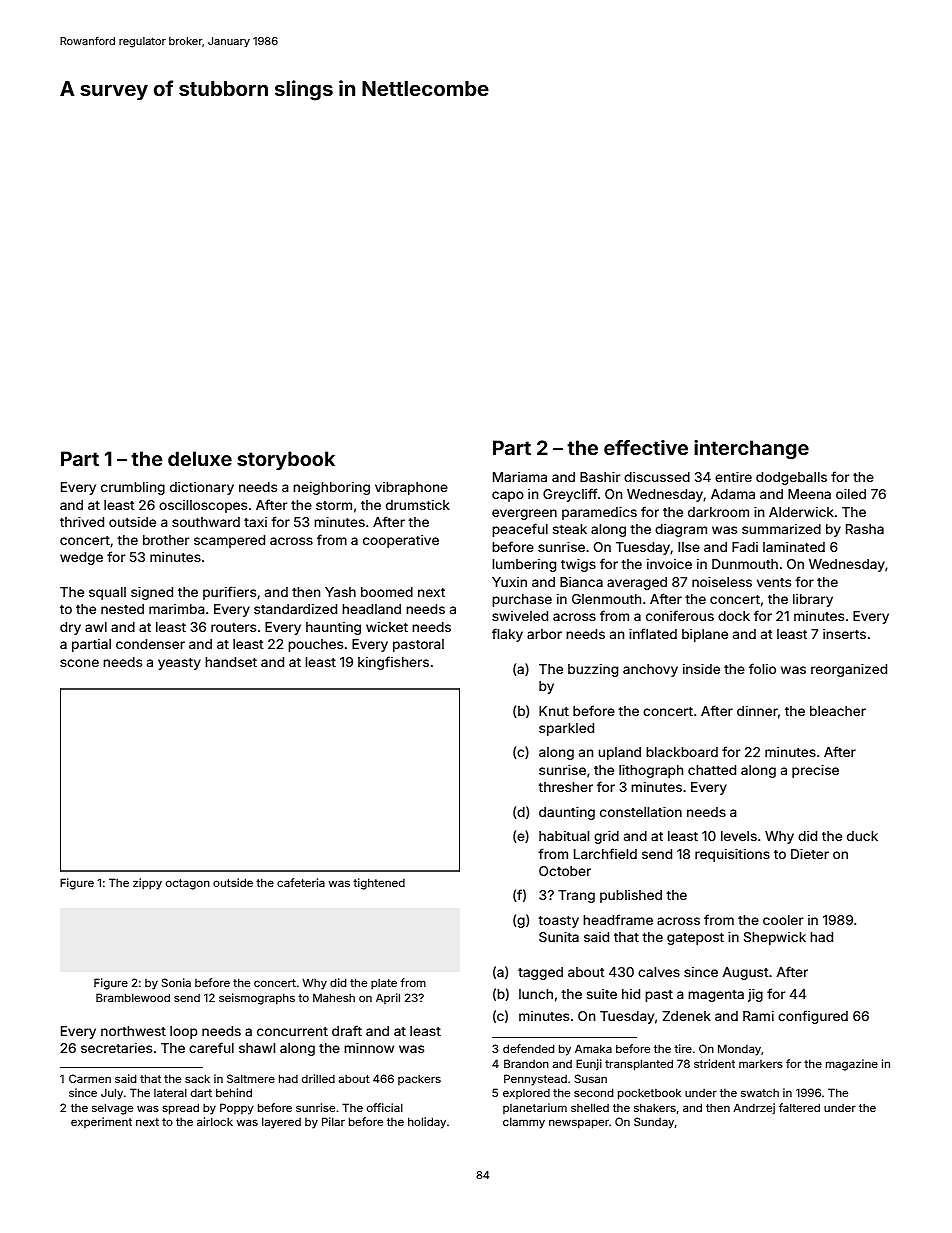 The width and height of the image is (952, 1233). I want to click on flaky, so click(507, 635).
